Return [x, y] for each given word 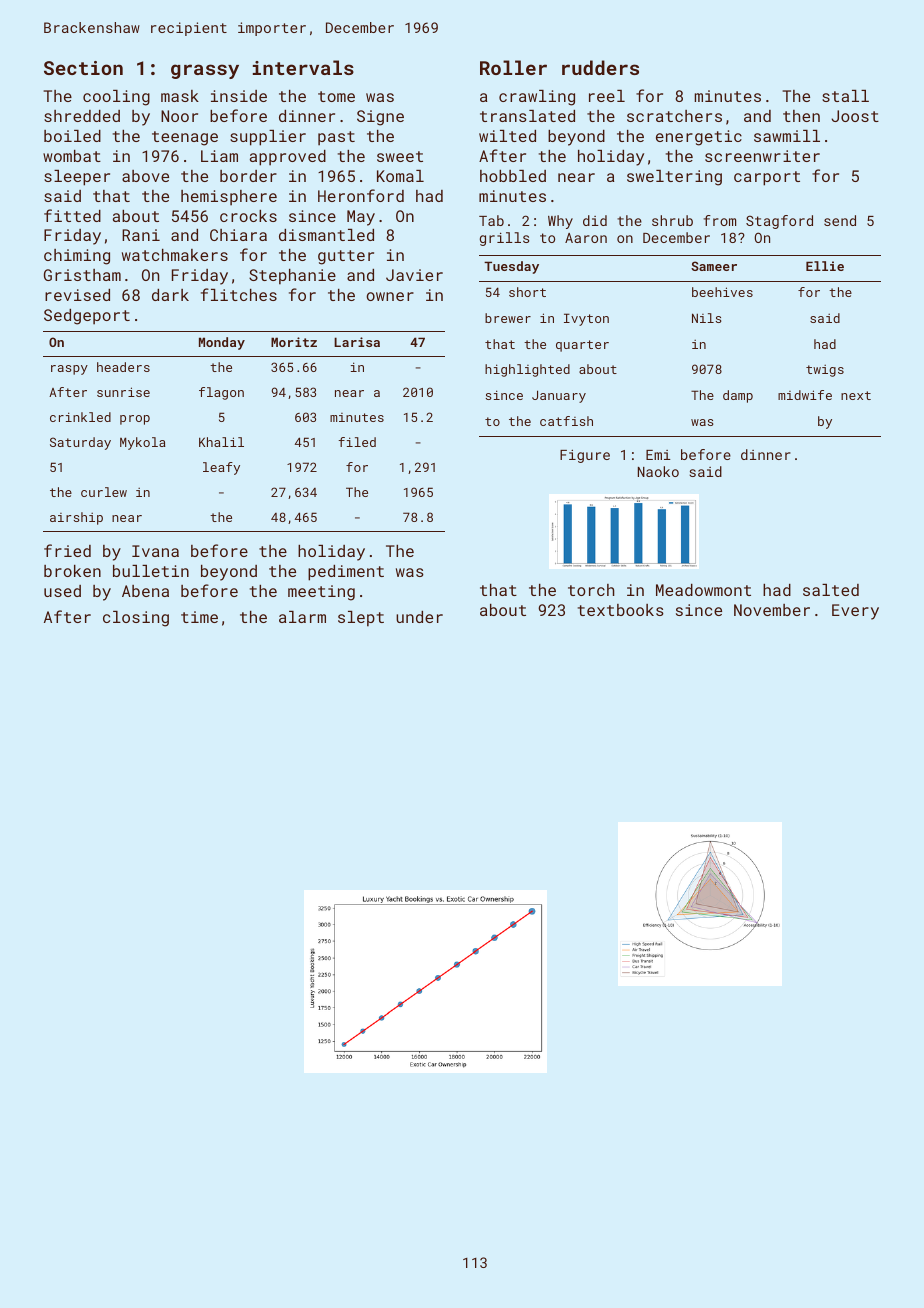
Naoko [658, 471]
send [840, 220]
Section [83, 68]
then [801, 116]
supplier [268, 138]
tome [336, 96]
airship [76, 518]
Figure [585, 456]
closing [136, 619]
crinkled [80, 417]
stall [845, 96]
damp [738, 396]
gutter [346, 257]
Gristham [82, 275]
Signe [380, 118]
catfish [566, 421]
